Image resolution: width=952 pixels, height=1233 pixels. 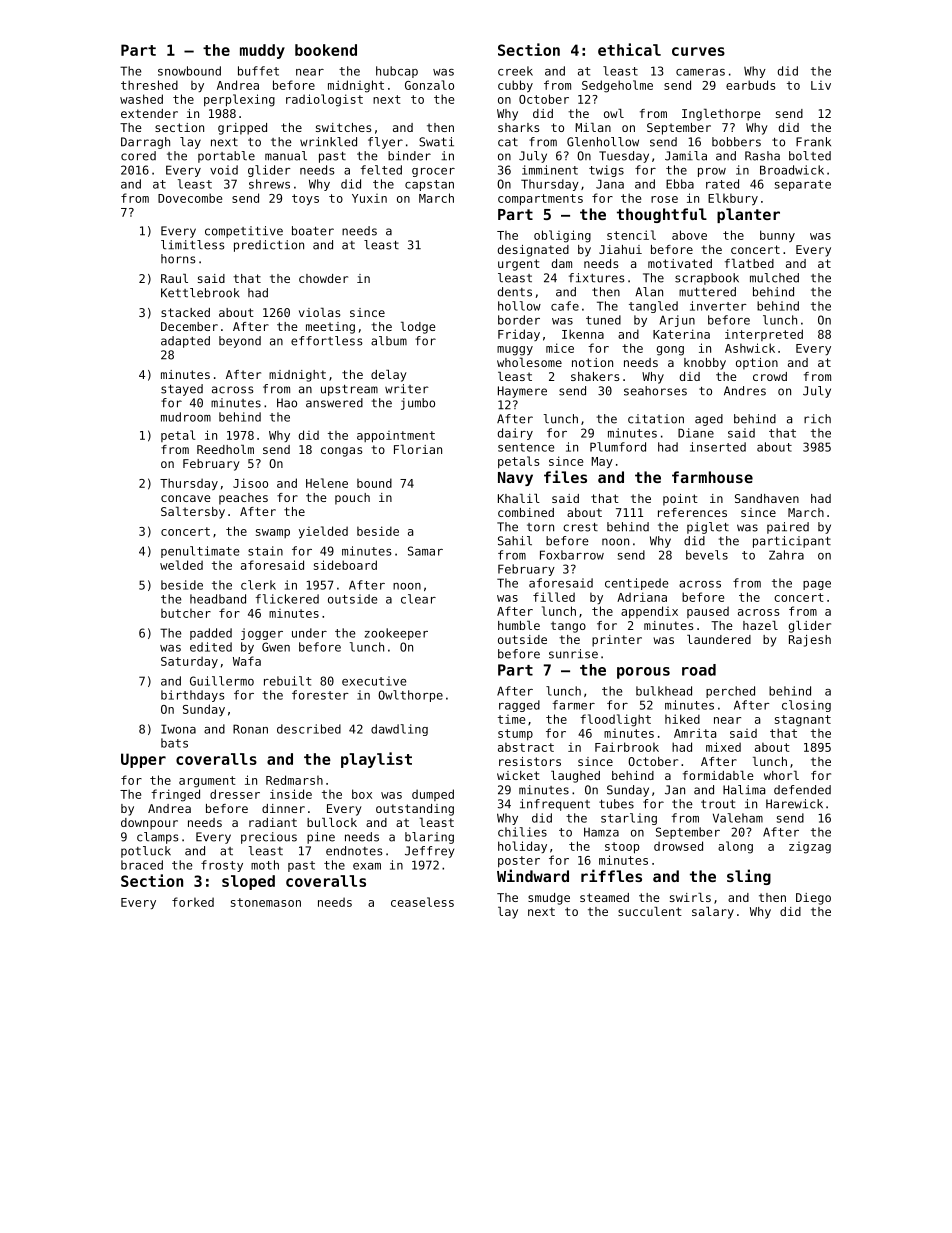 I want to click on album, so click(x=389, y=341).
